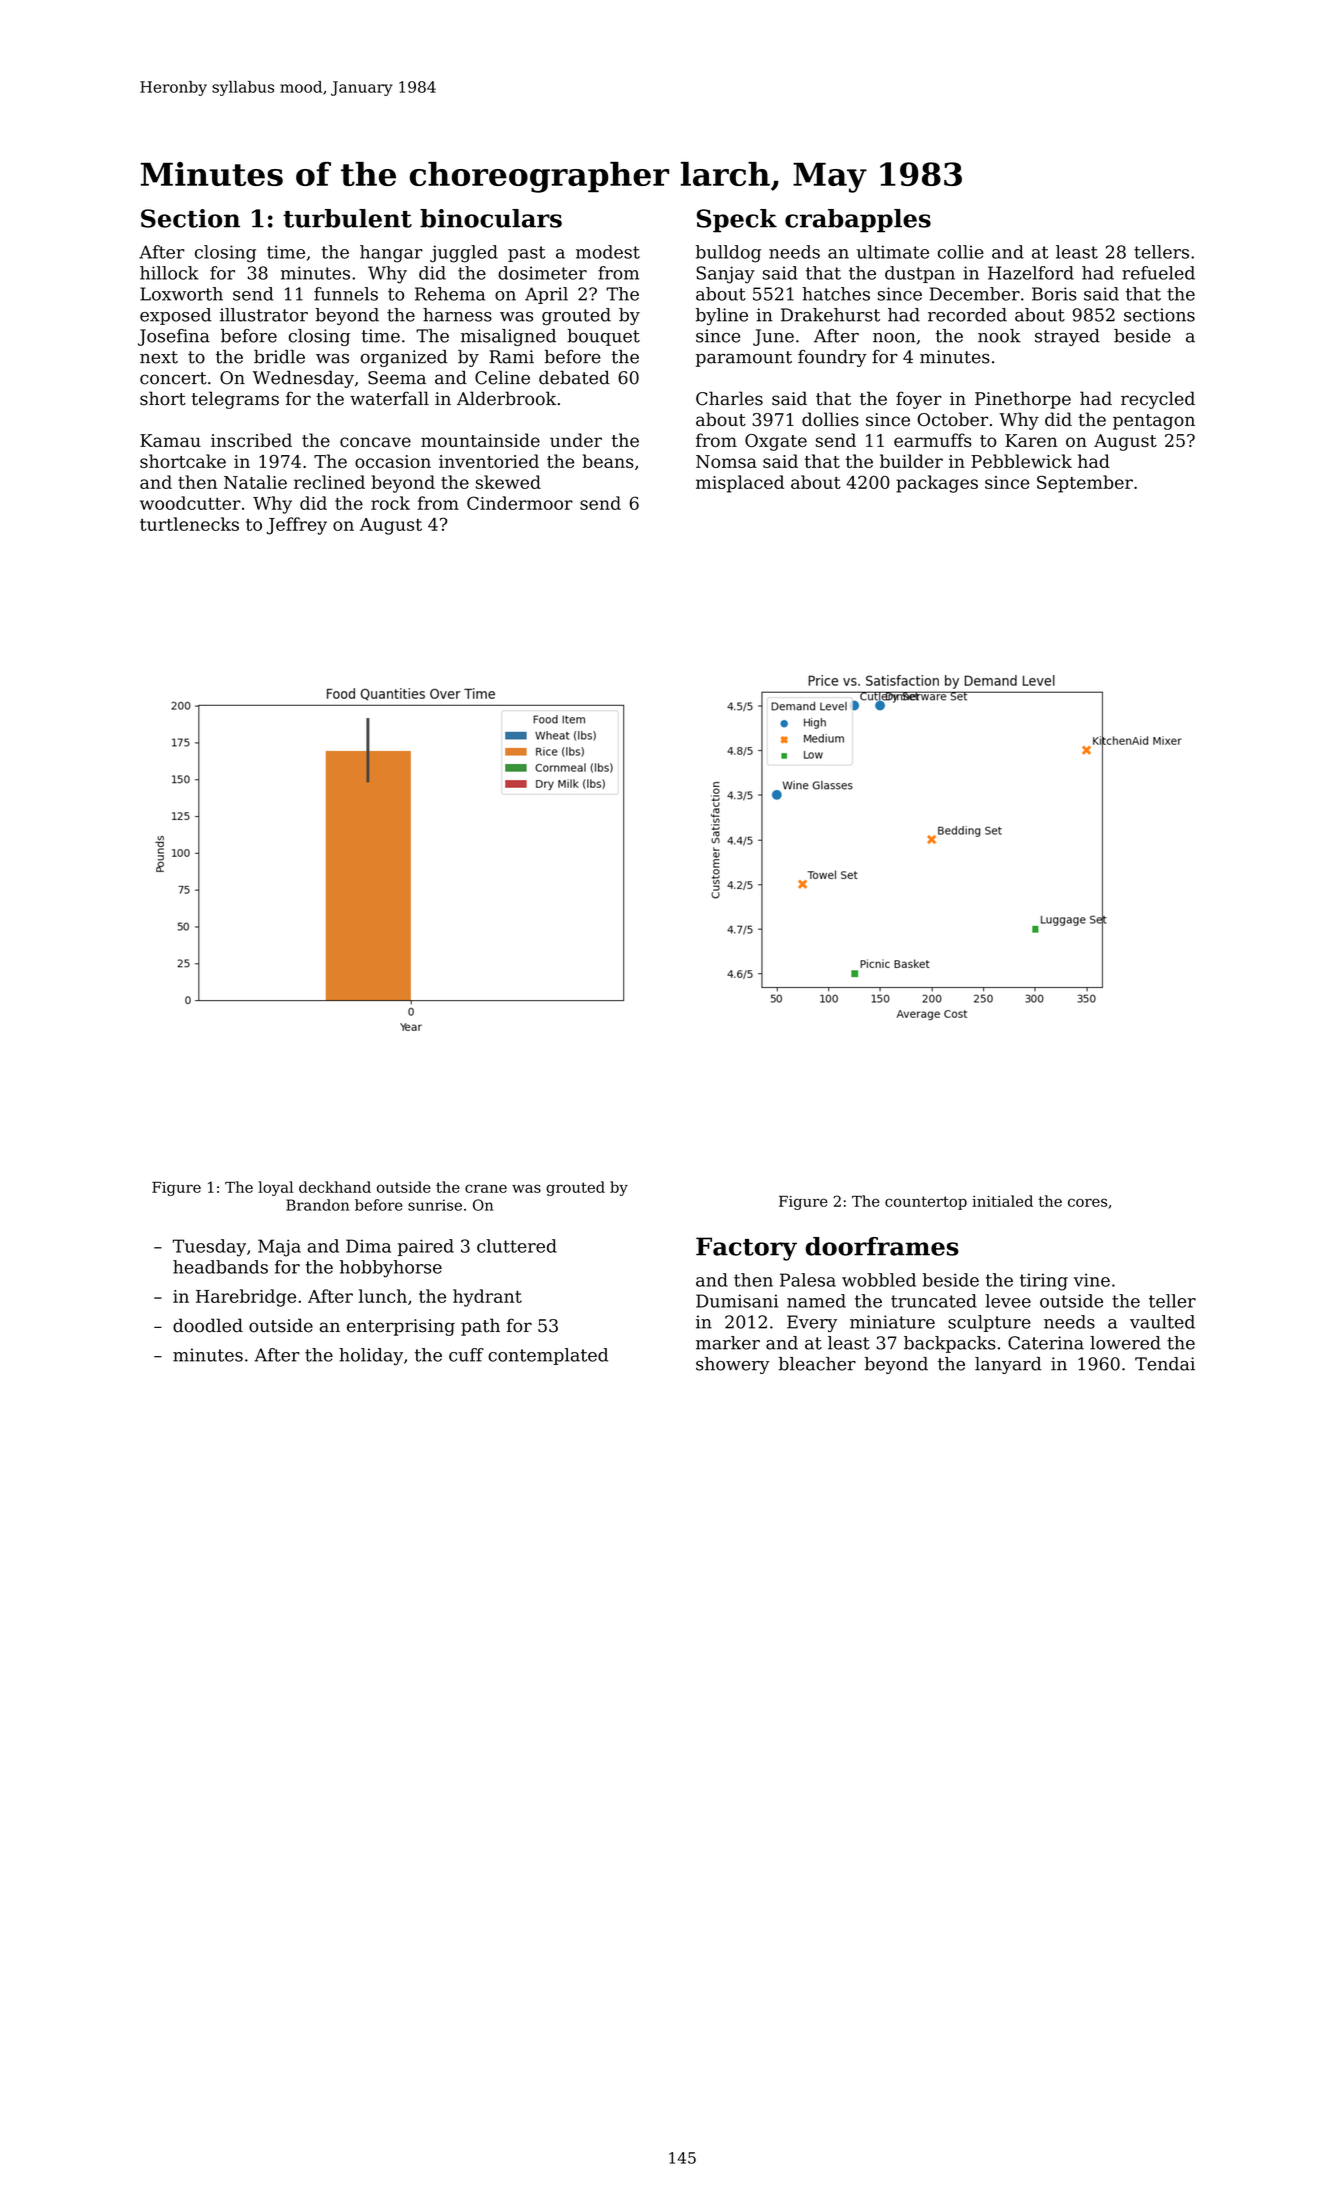 The height and width of the screenshot is (2199, 1335). Describe the element at coordinates (937, 484) in the screenshot. I see `packages` at that location.
